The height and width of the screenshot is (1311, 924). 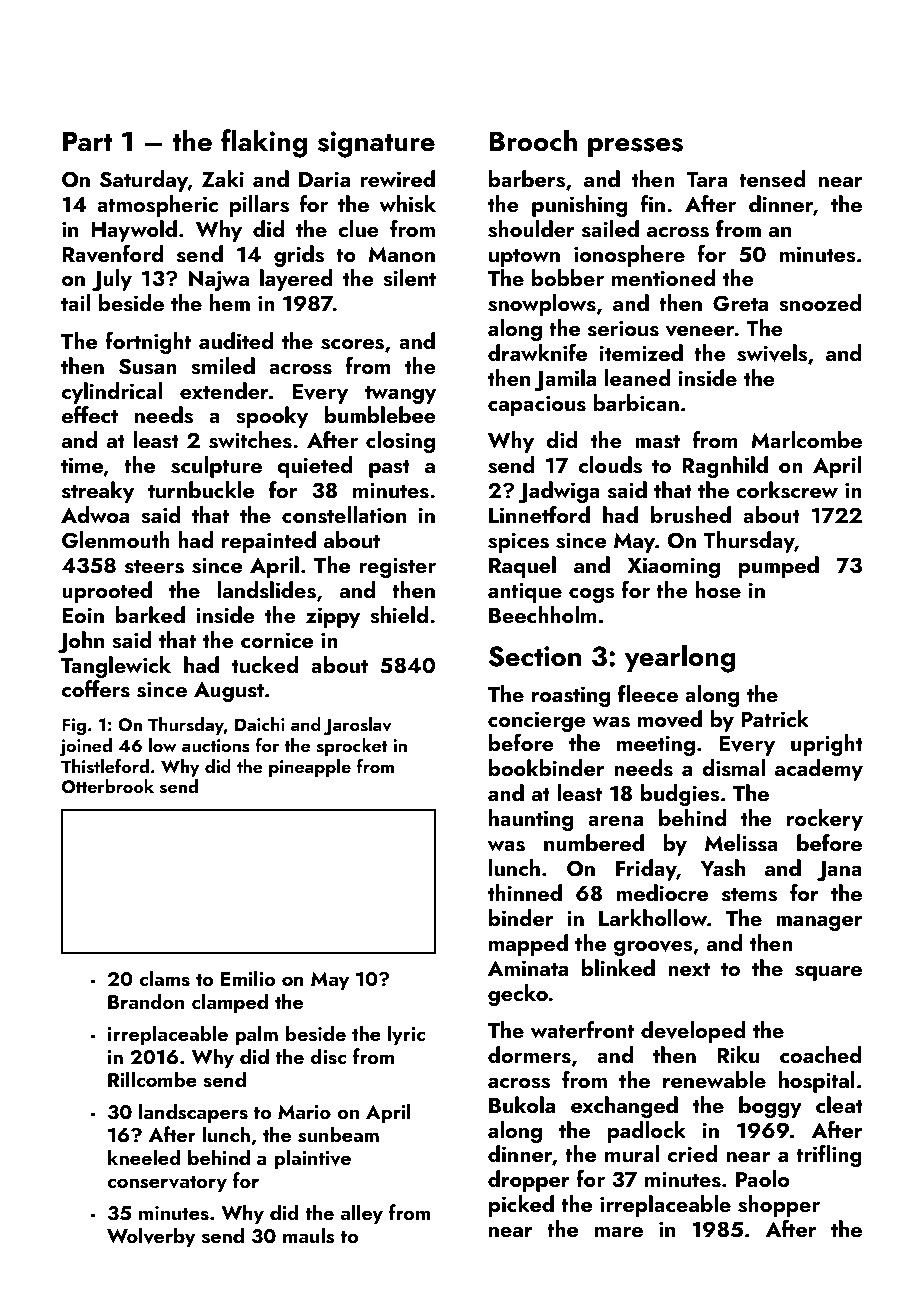 What do you see at coordinates (619, 1232) in the screenshot?
I see `mare` at bounding box center [619, 1232].
